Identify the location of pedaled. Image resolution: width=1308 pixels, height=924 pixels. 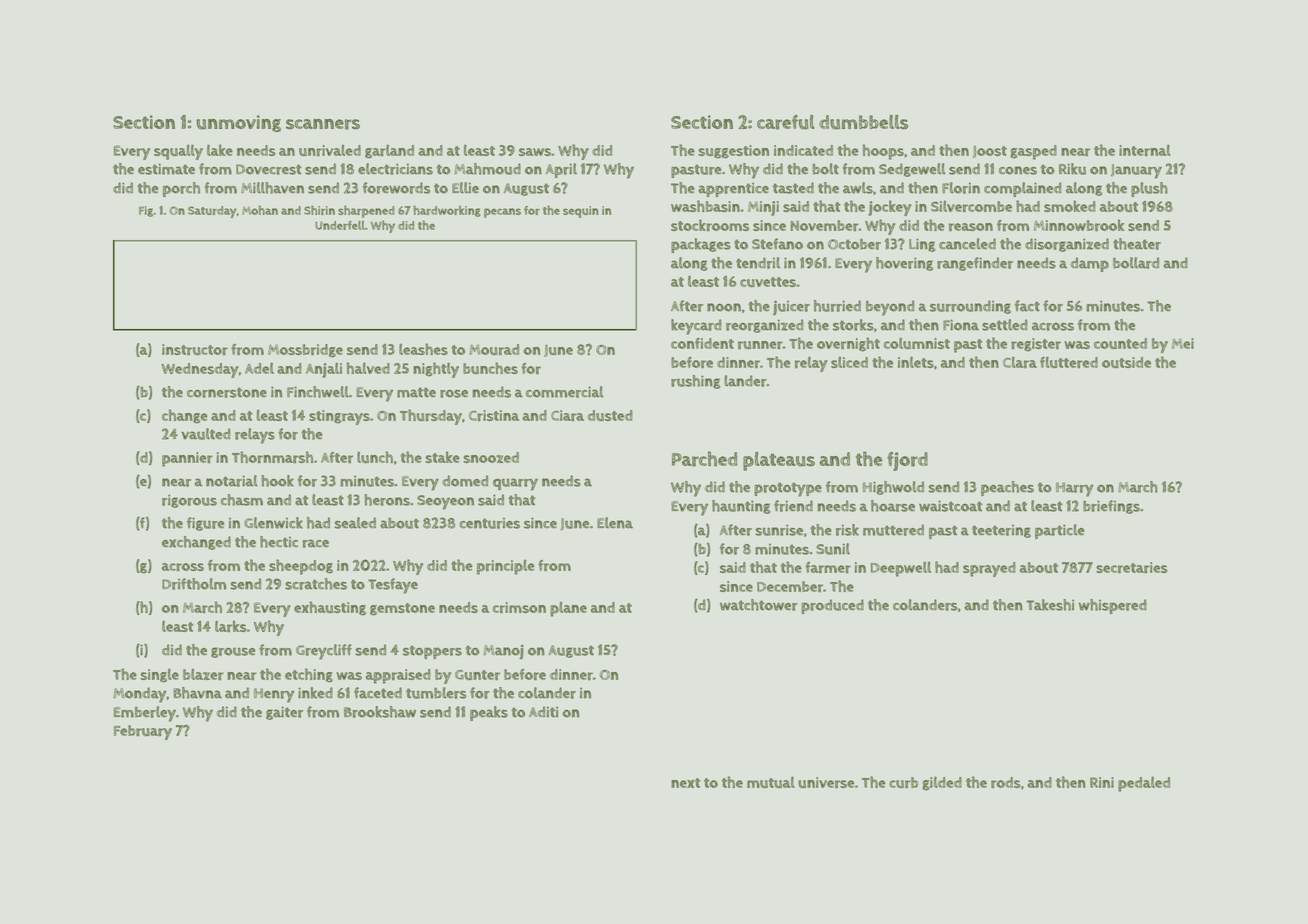
(1144, 784).
